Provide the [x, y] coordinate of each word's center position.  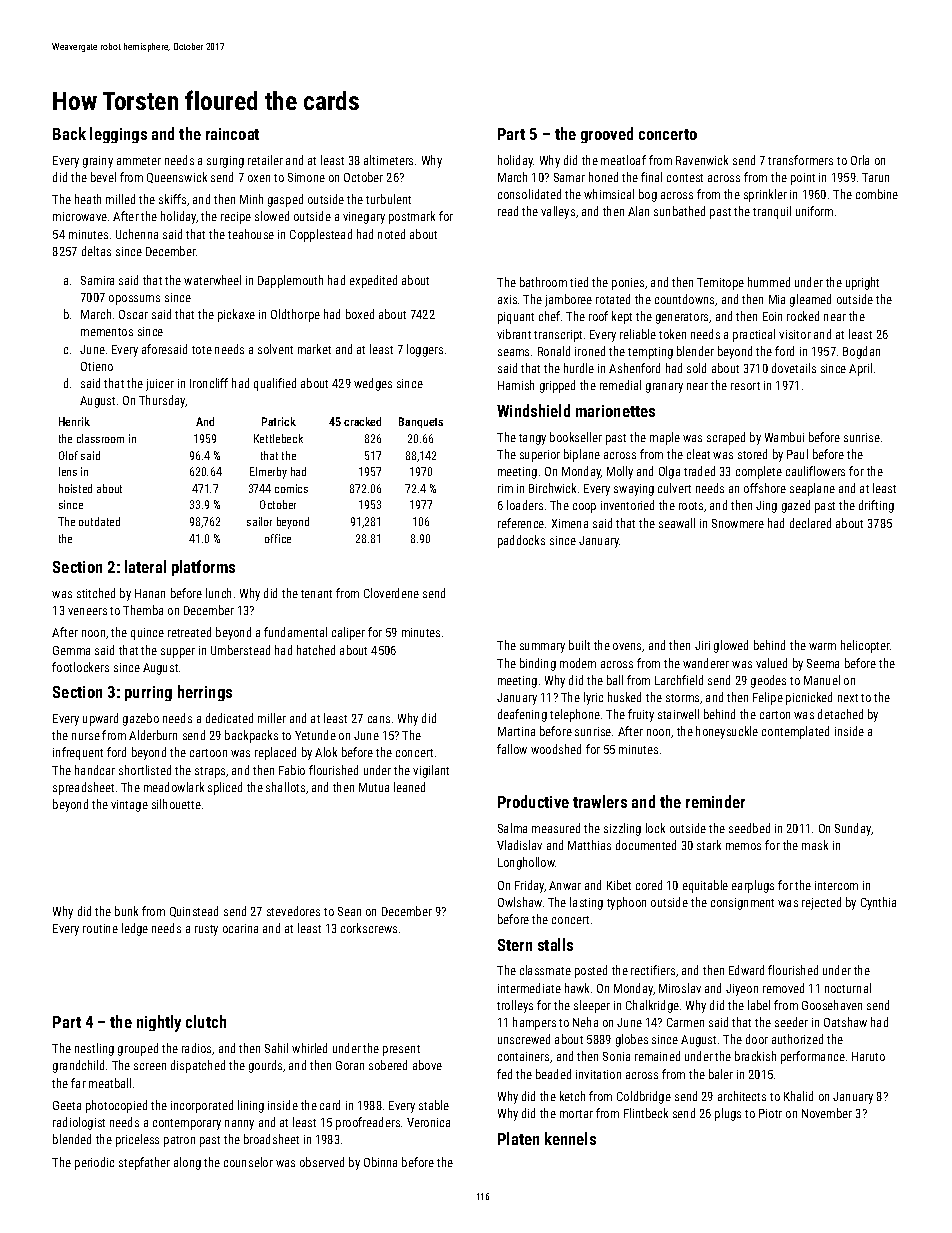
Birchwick [552, 488]
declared [810, 523]
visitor [795, 334]
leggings [118, 135]
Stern [515, 945]
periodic [94, 1163]
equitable [705, 886]
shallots [285, 787]
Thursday [162, 401]
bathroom [543, 282]
